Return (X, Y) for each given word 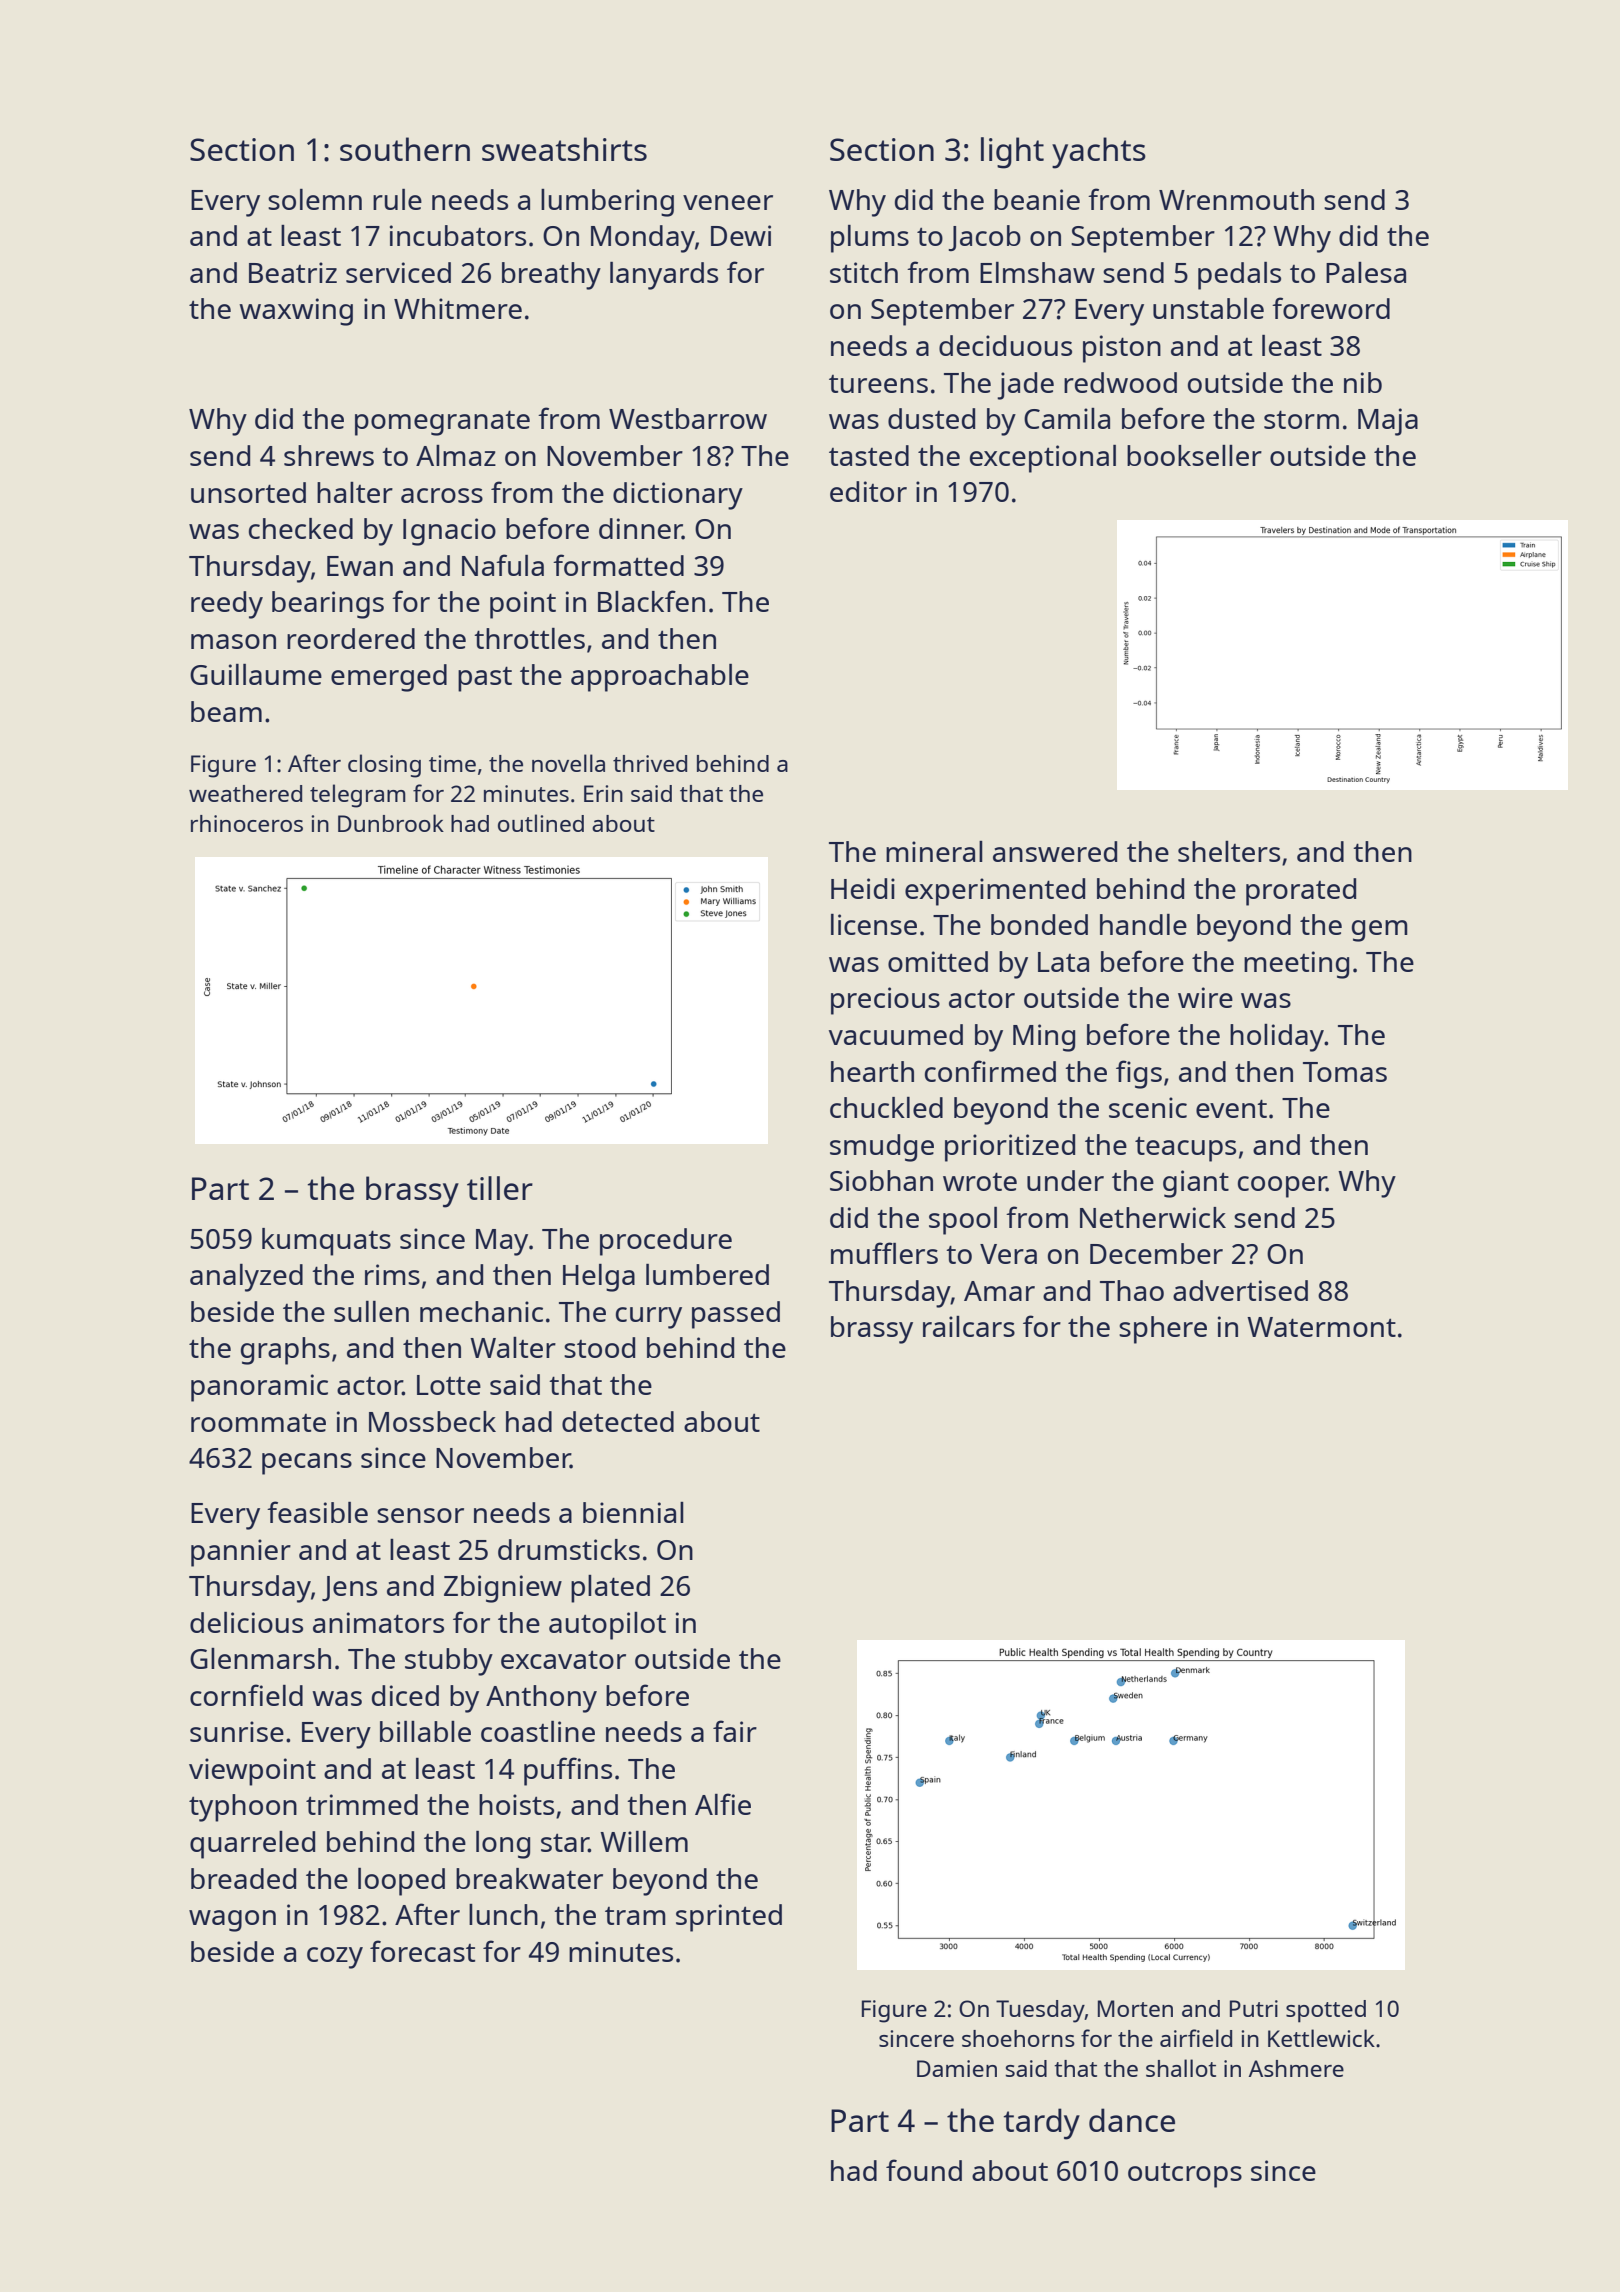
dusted (931, 418)
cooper (1282, 1187)
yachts (1099, 153)
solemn (315, 199)
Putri (1254, 2008)
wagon (232, 1921)
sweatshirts (564, 149)
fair (735, 1731)
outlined (541, 823)
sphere (1163, 1330)
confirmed (990, 1071)
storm (1301, 419)
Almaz (456, 455)
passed (736, 1315)
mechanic (481, 1311)
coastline (538, 1731)
